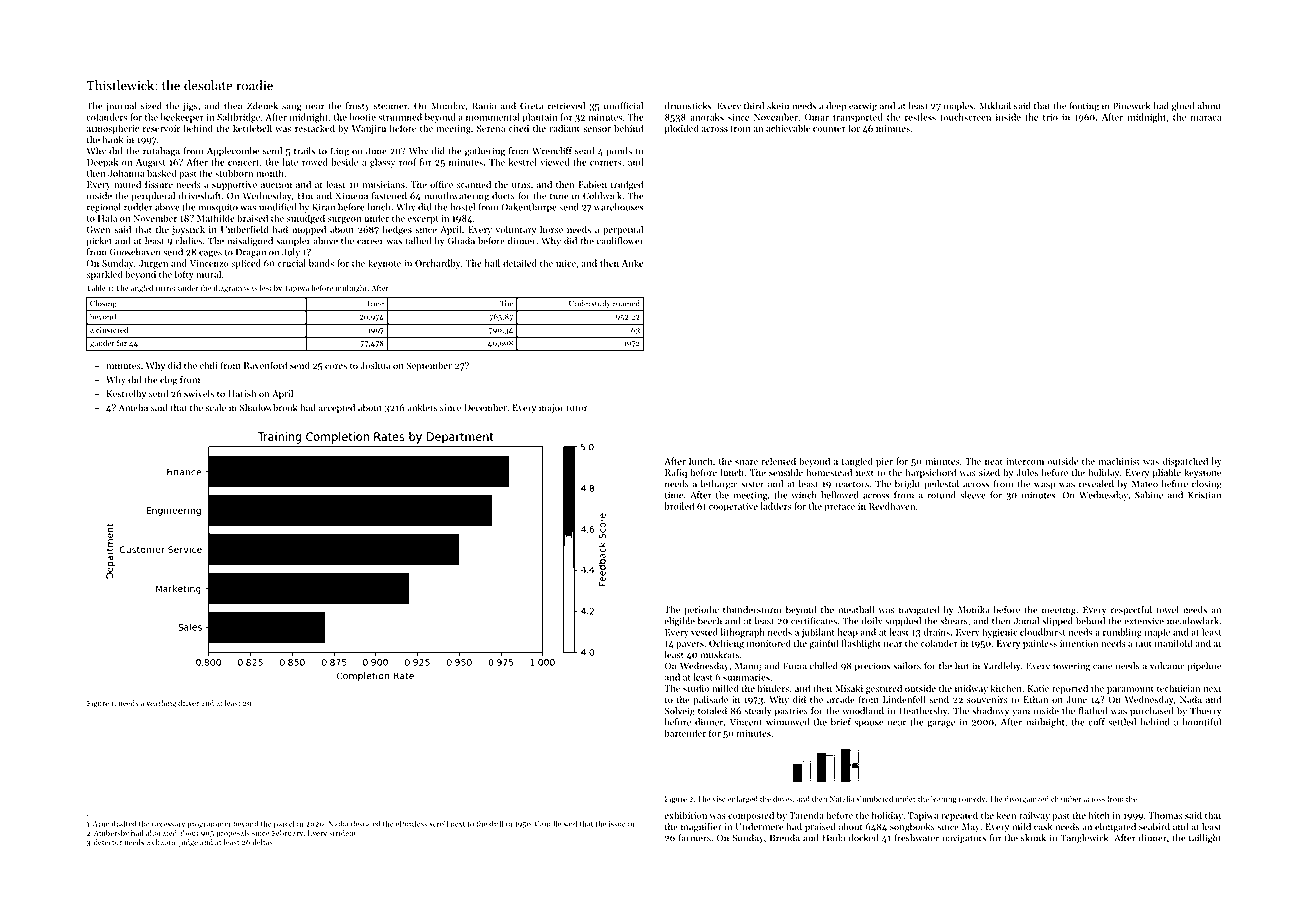 The width and height of the screenshot is (1308, 924). What do you see at coordinates (1165, 815) in the screenshot?
I see `Thomas` at bounding box center [1165, 815].
